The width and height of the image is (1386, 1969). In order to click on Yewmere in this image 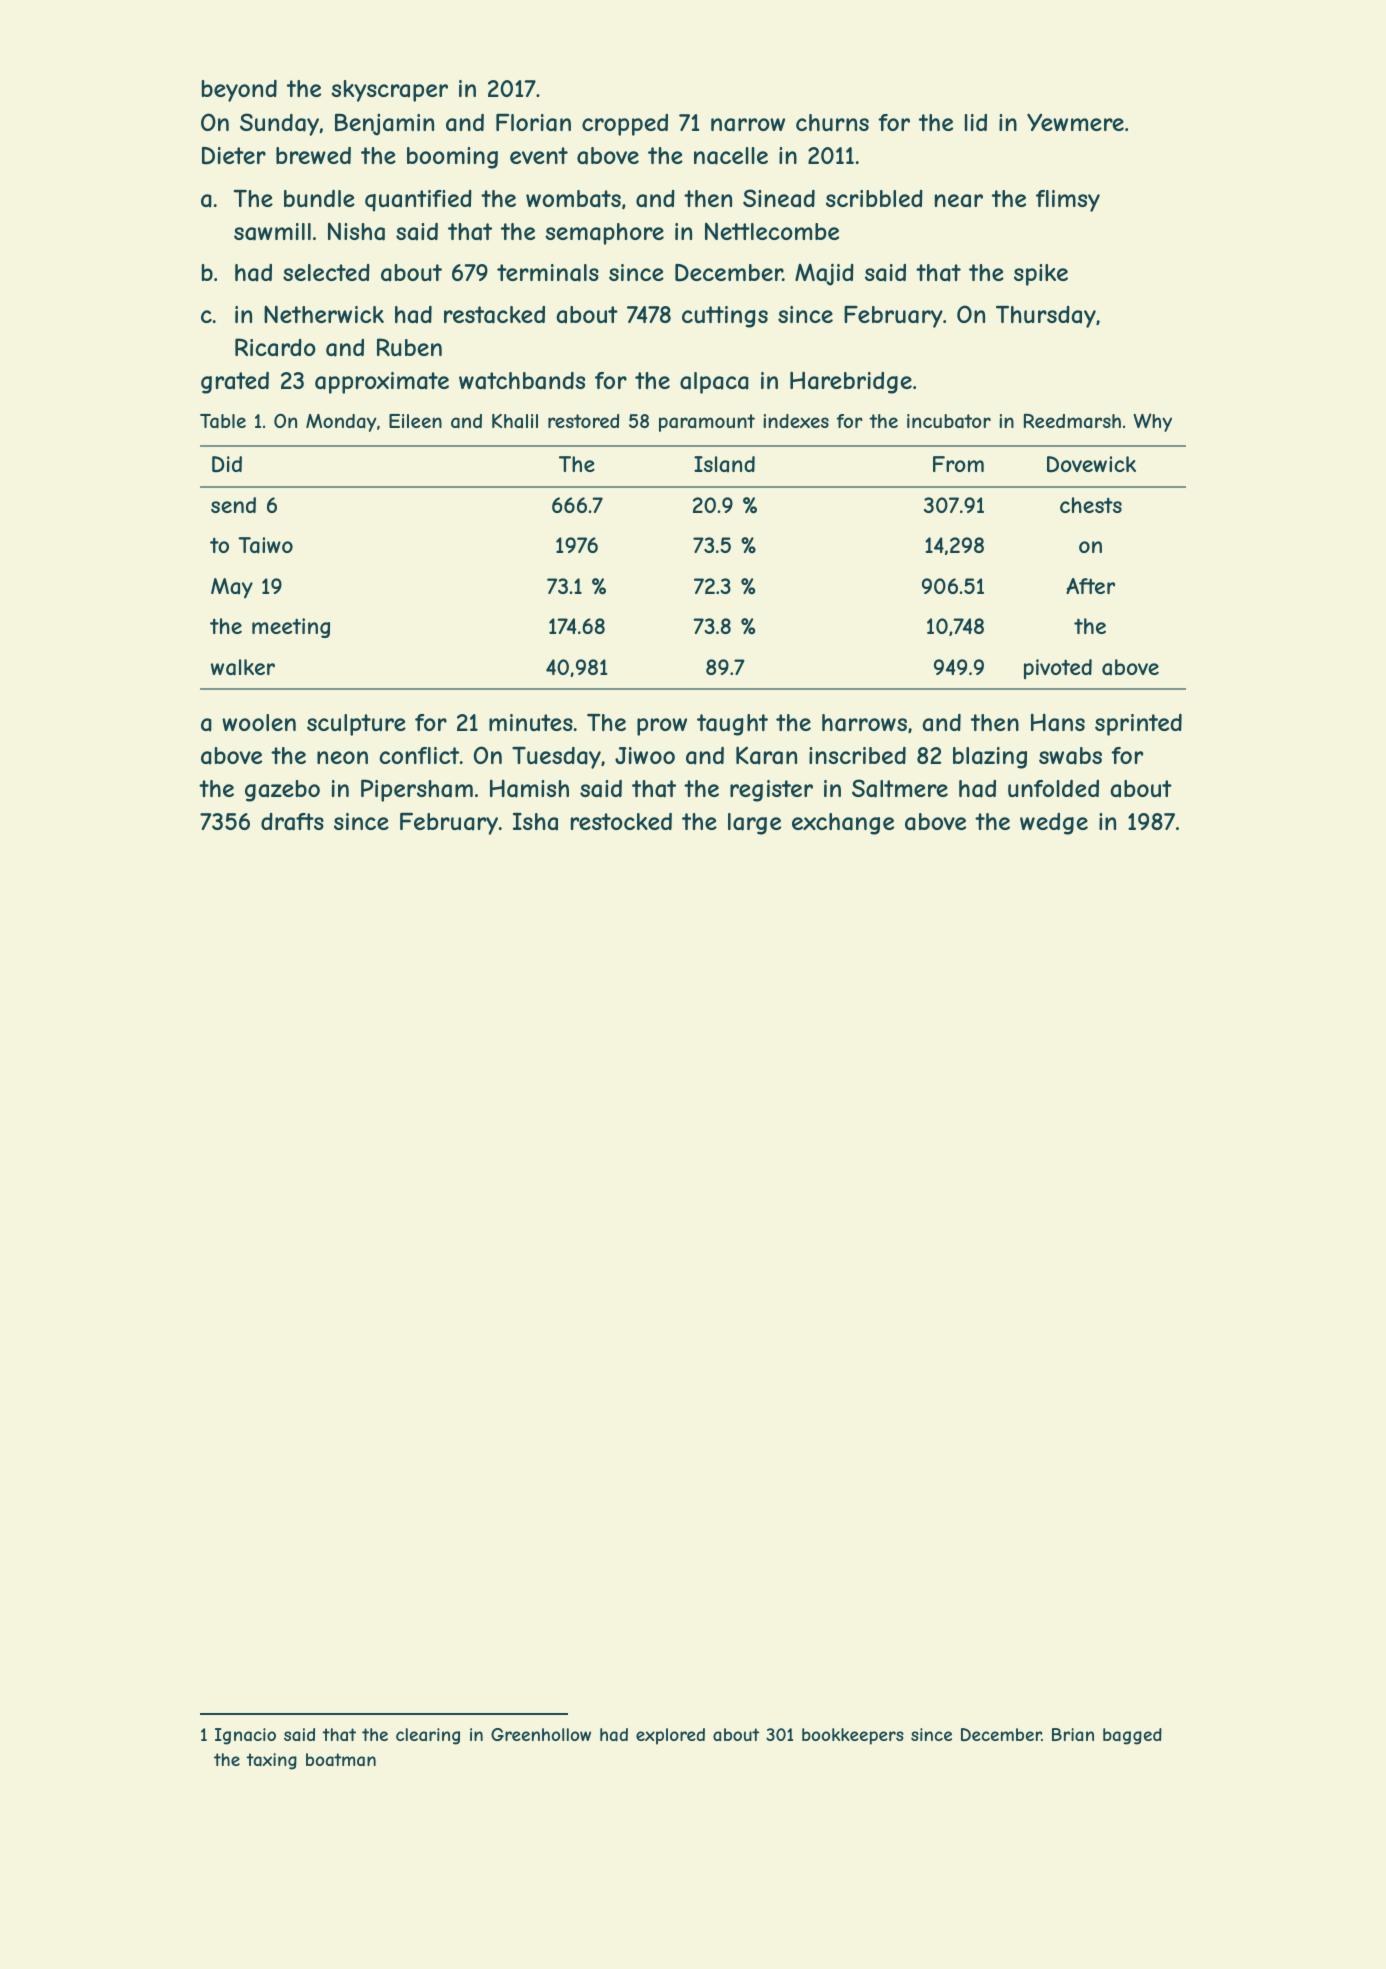, I will do `click(1075, 122)`.
